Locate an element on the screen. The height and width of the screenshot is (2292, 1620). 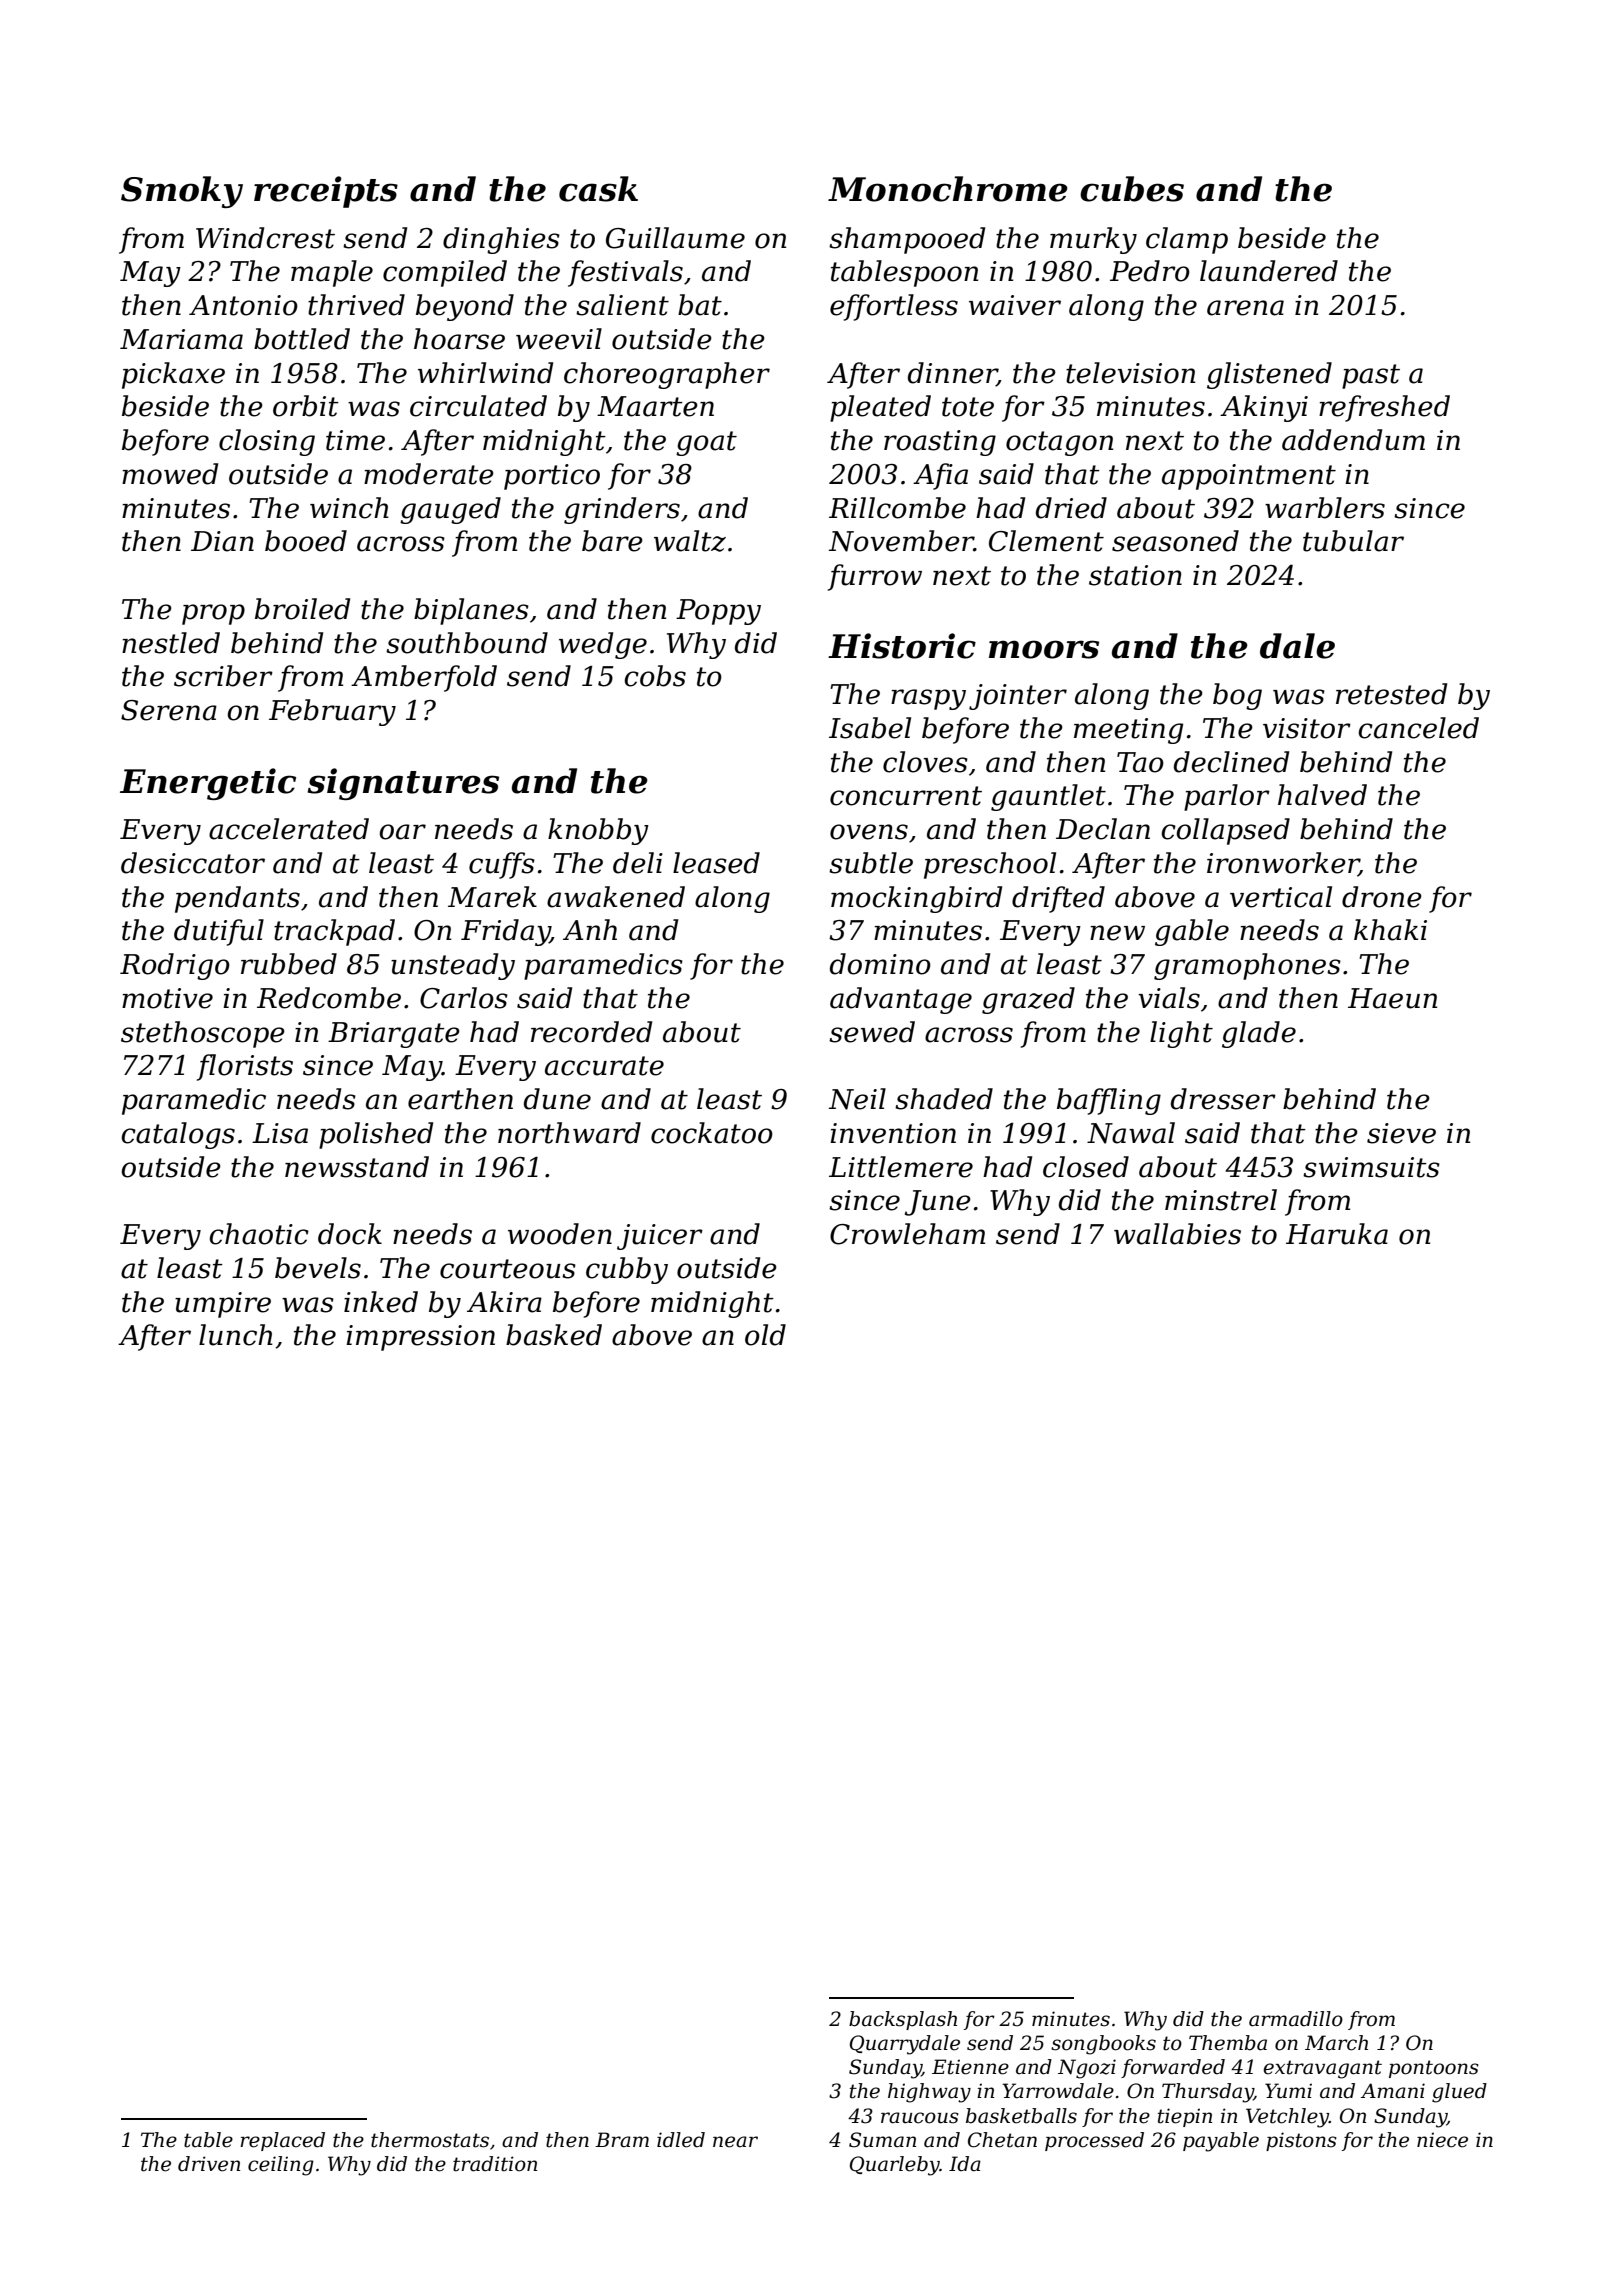
impression is located at coordinates (420, 1338).
